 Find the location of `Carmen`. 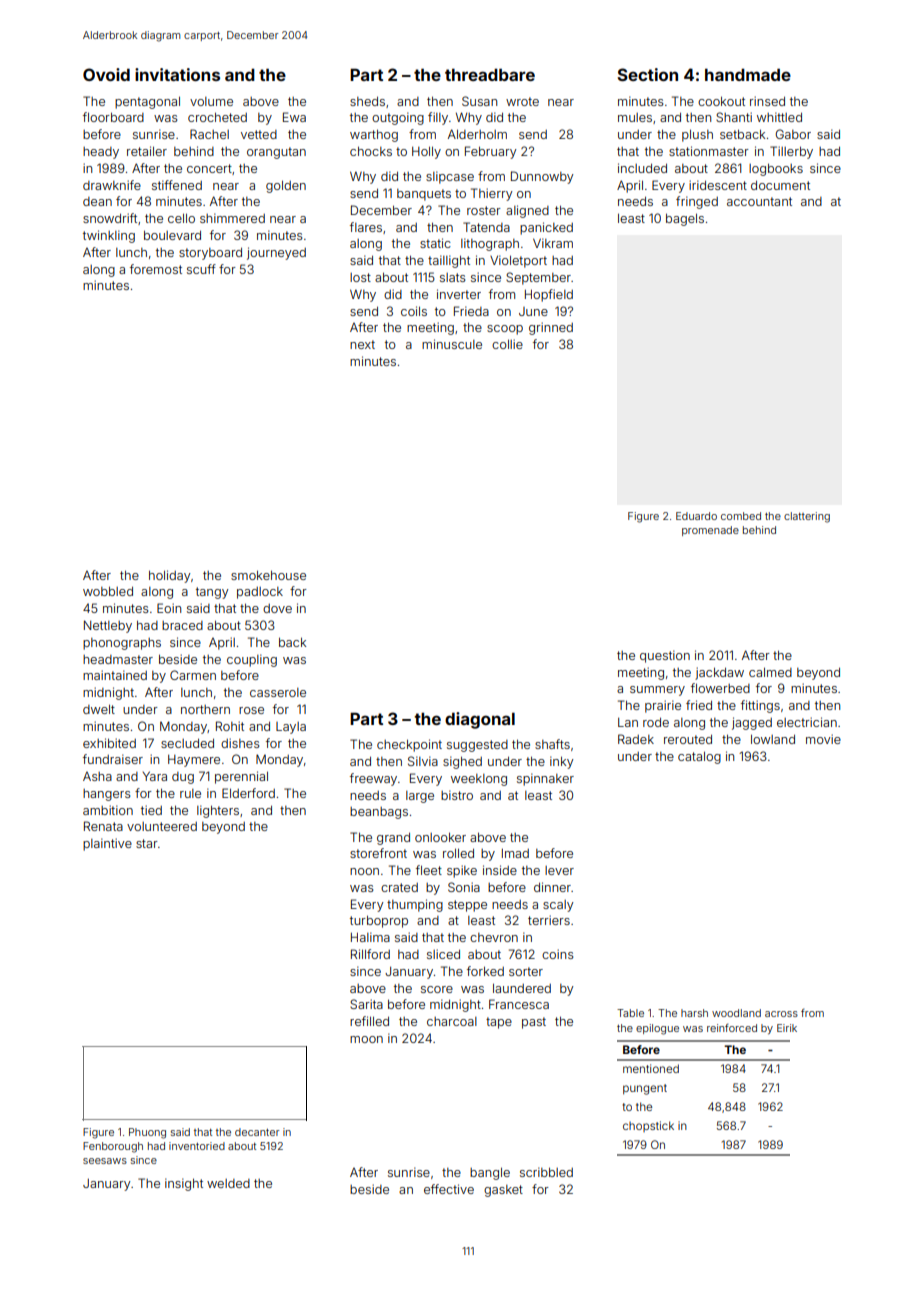

Carmen is located at coordinates (193, 675).
